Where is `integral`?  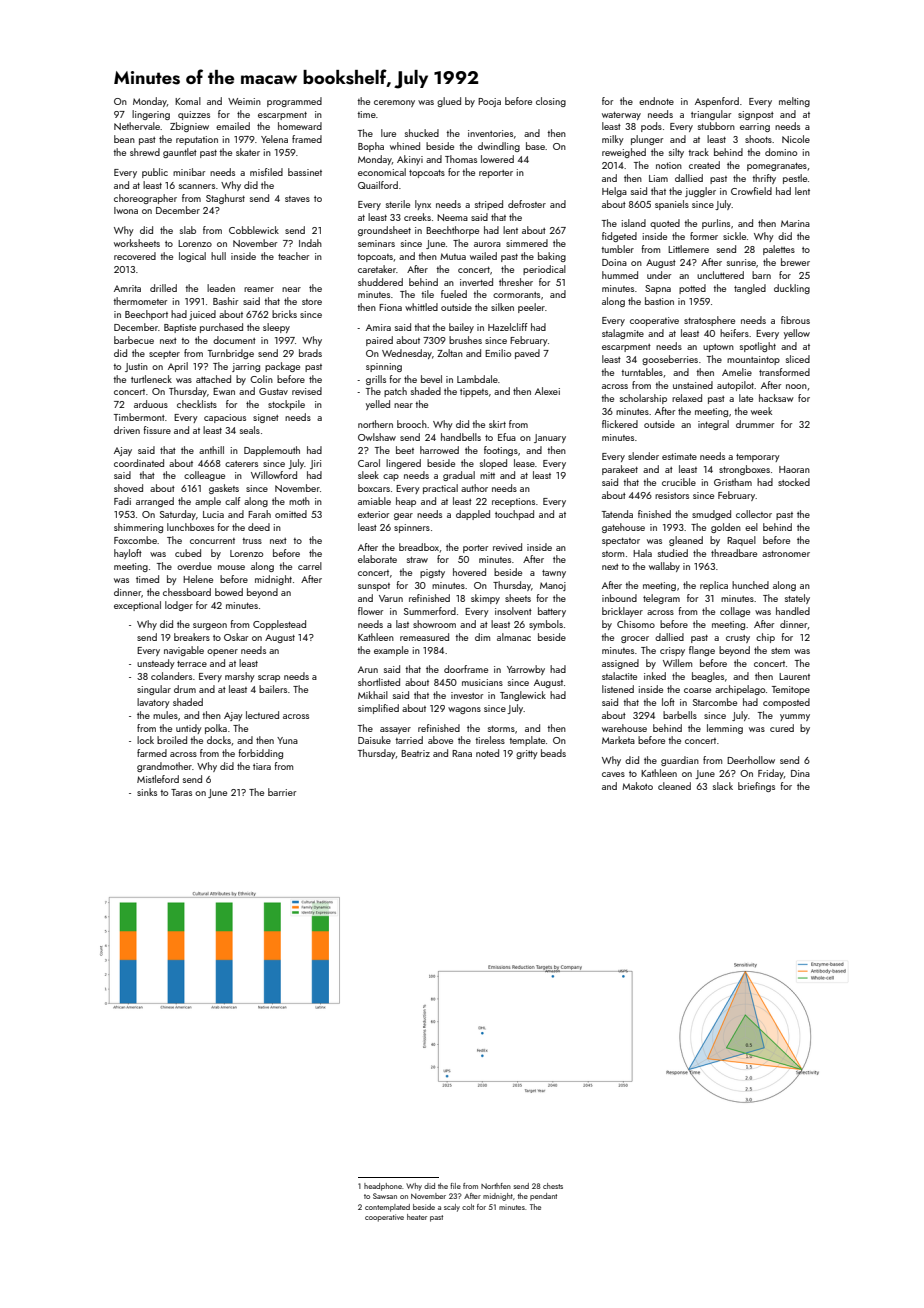
integral is located at coordinates (713, 425).
